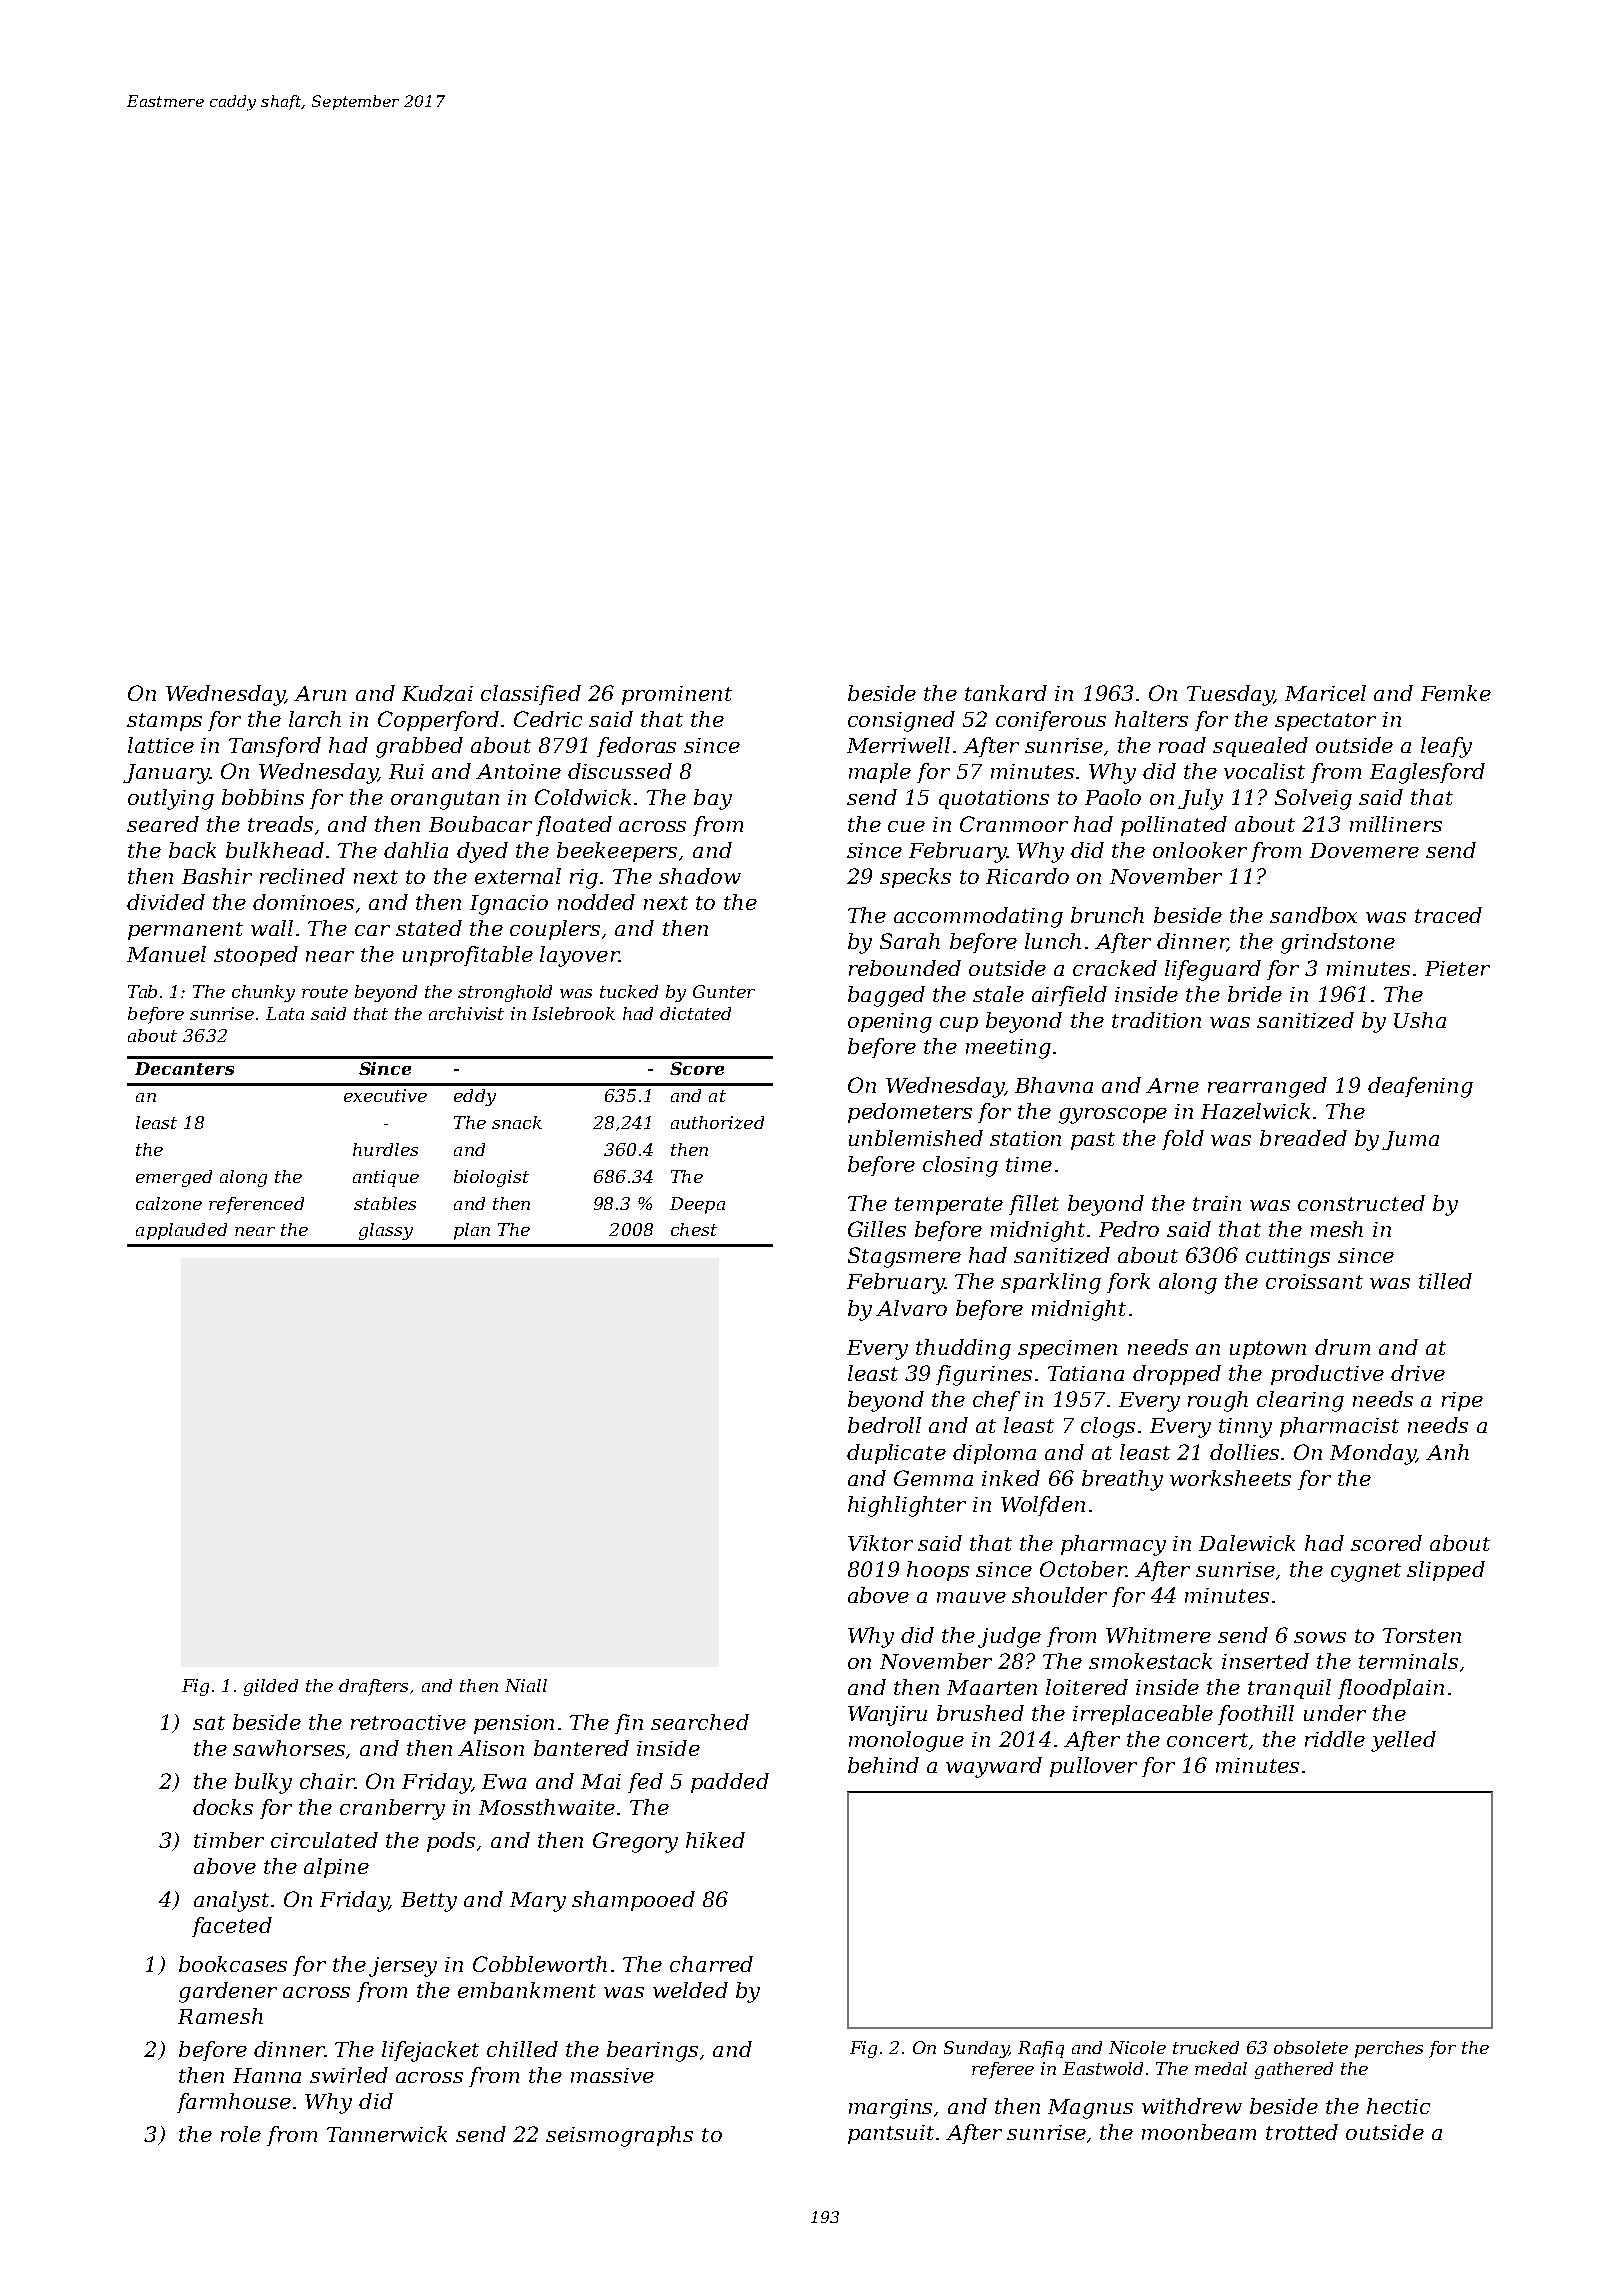 The width and height of the document is (1620, 2292). What do you see at coordinates (386, 1231) in the document?
I see `glassy` at bounding box center [386, 1231].
